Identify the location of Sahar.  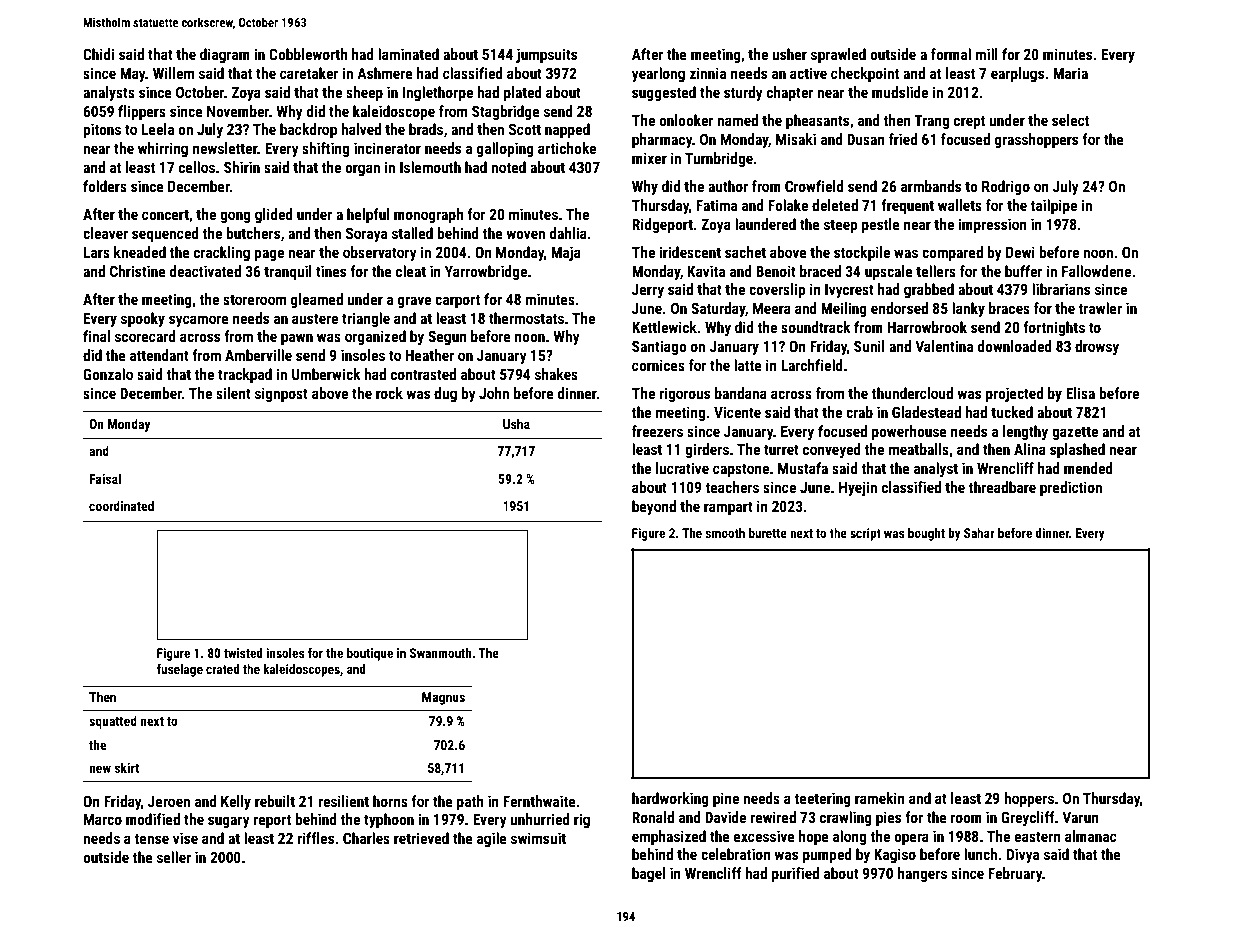
(979, 533).
